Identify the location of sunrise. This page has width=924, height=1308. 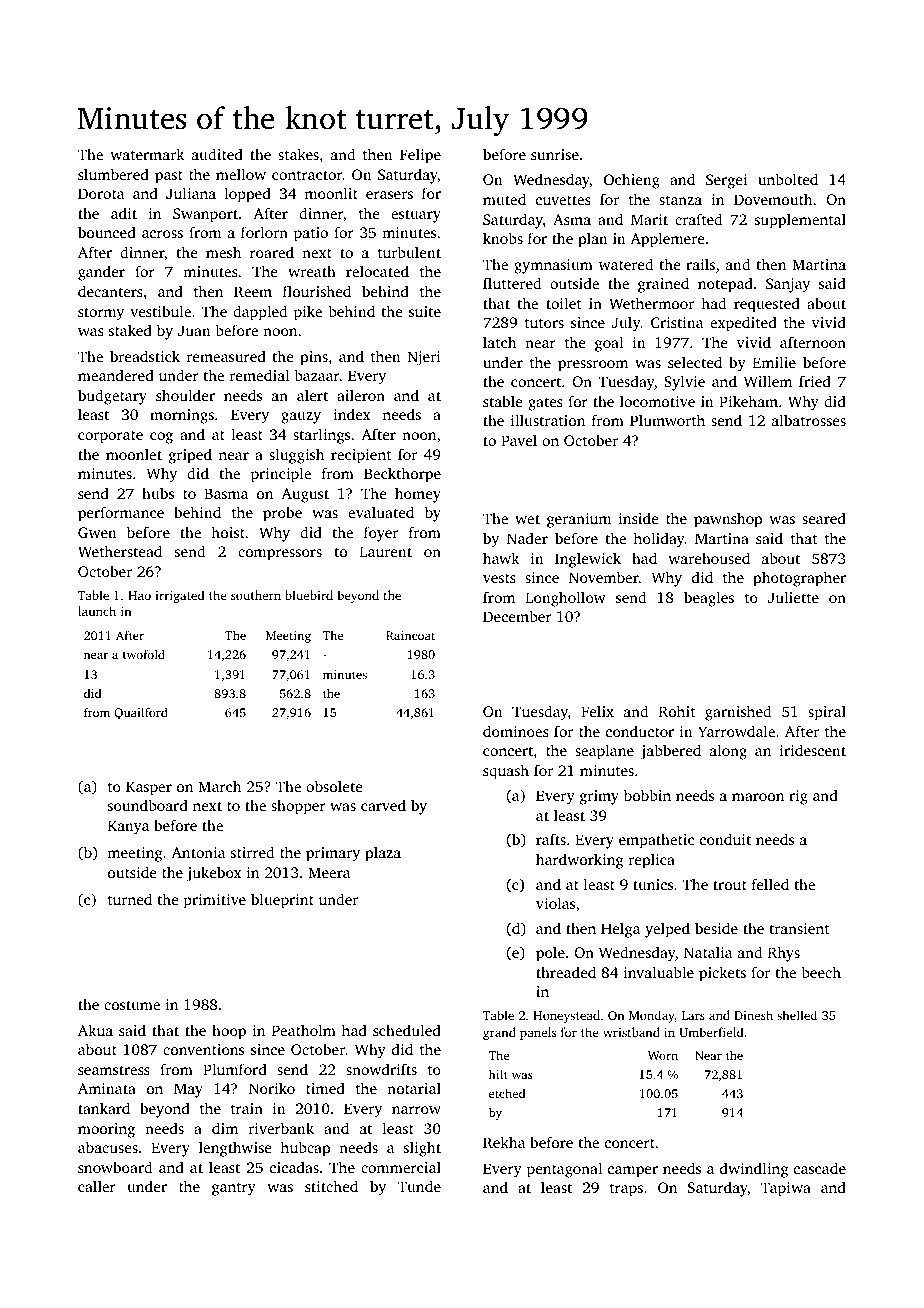
(555, 154).
